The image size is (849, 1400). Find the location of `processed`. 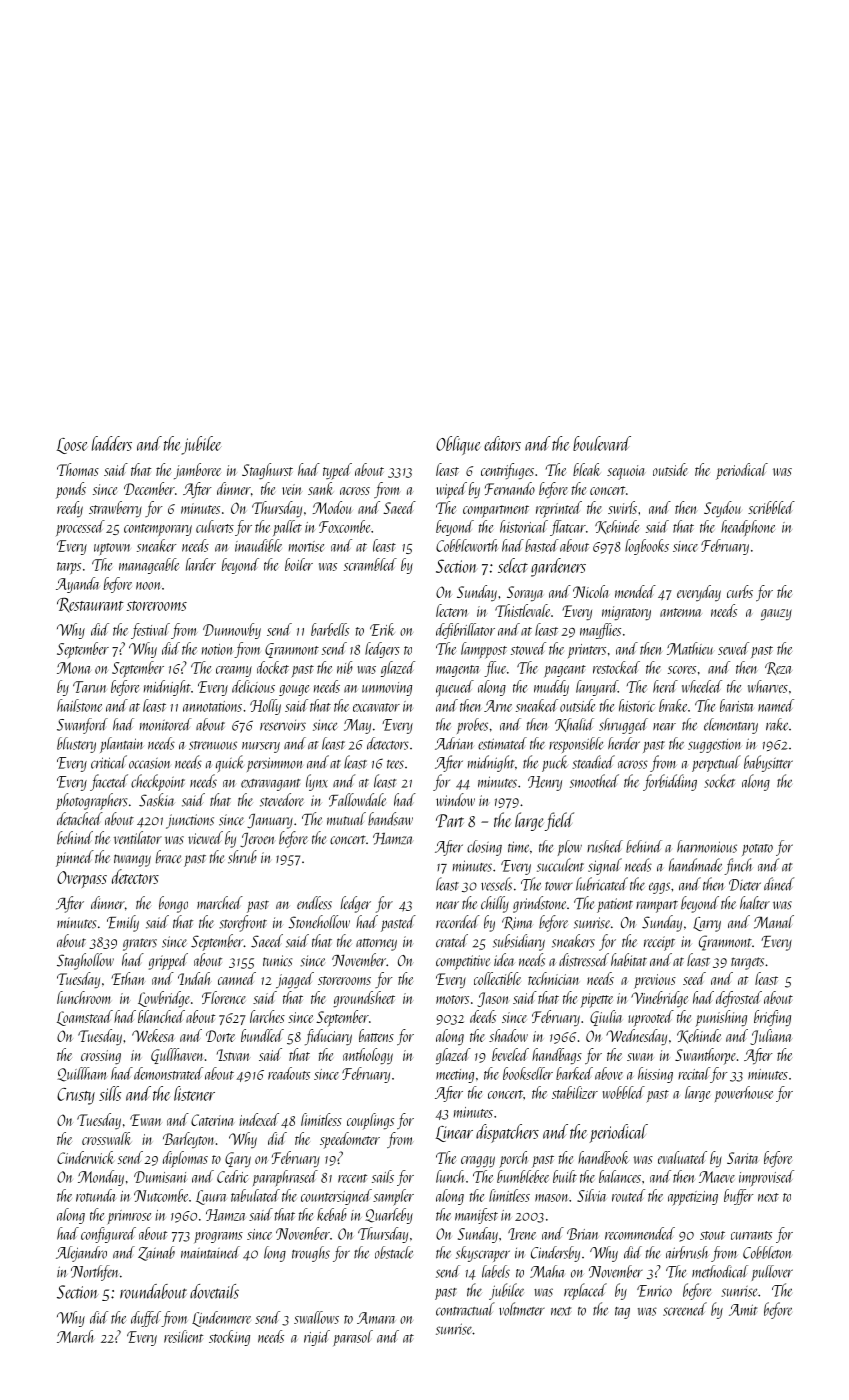

processed is located at coordinates (80, 528).
